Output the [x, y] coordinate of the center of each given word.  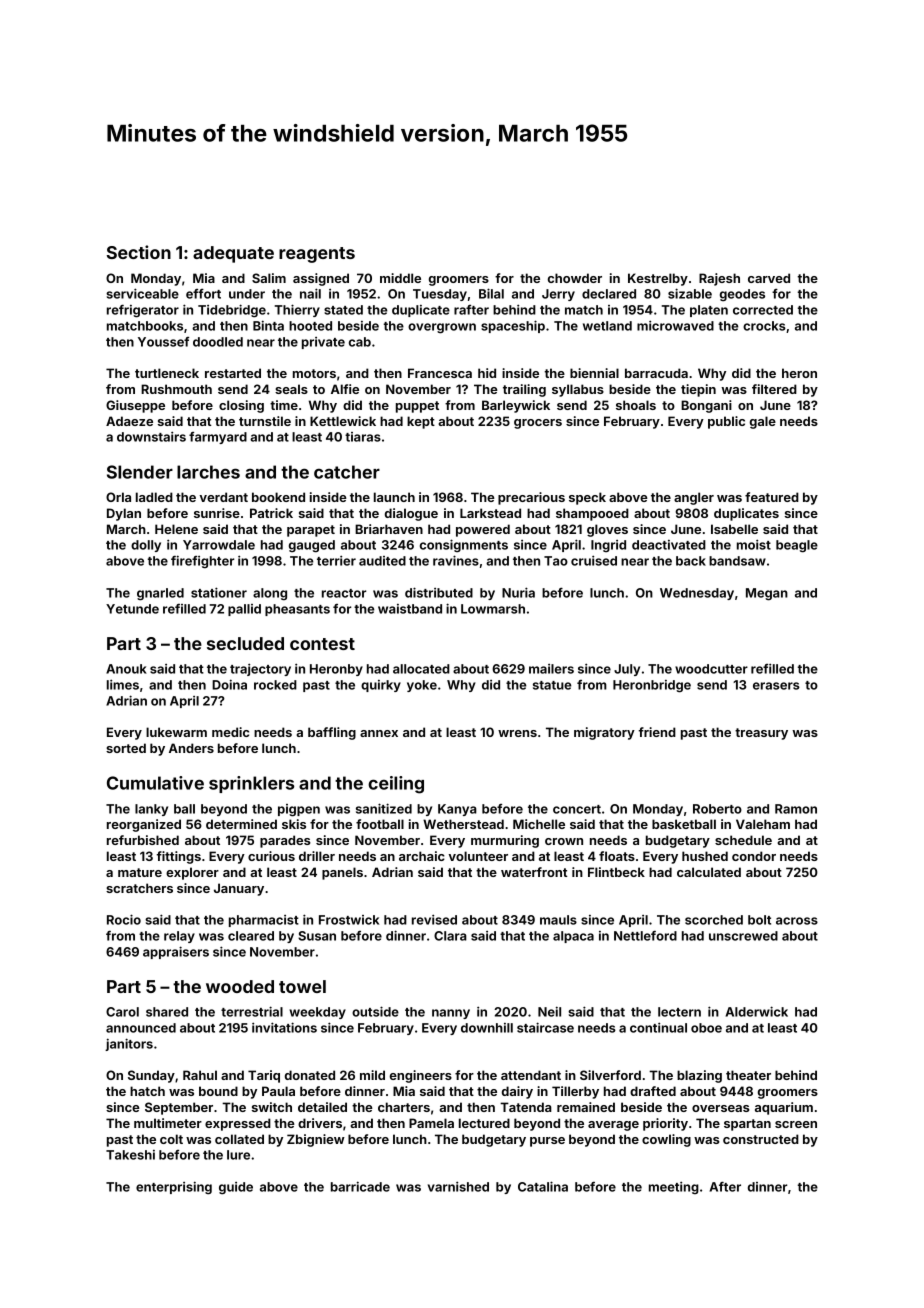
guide [236, 1188]
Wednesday [697, 594]
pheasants [297, 610]
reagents [317, 255]
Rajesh [719, 279]
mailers [551, 669]
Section [139, 252]
